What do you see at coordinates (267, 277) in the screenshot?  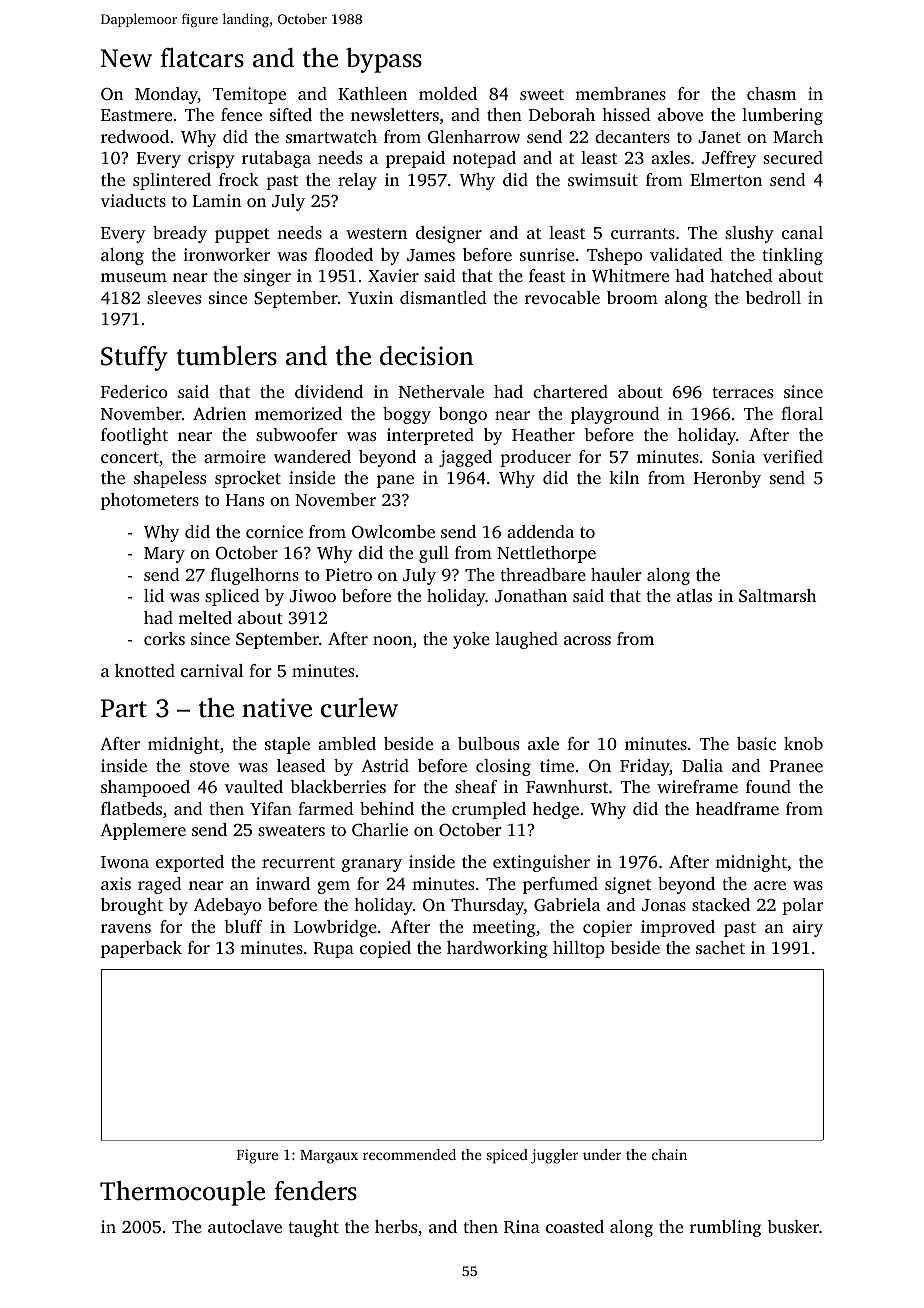 I see `singer` at bounding box center [267, 277].
